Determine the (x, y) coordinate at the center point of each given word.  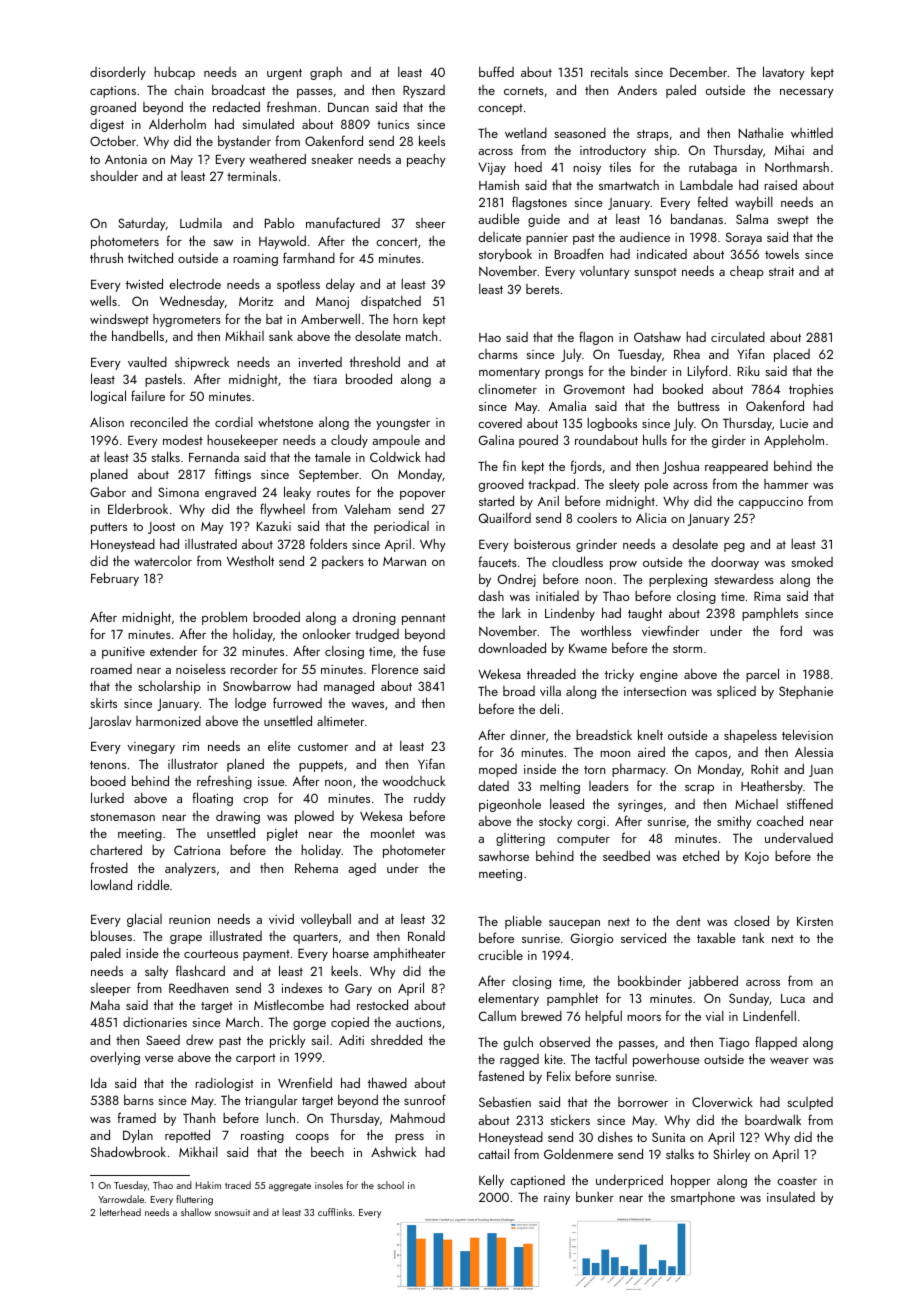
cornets (524, 91)
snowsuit (232, 1212)
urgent (284, 74)
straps (653, 135)
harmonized (168, 721)
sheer (430, 223)
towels (782, 253)
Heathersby (772, 787)
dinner (528, 735)
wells (103, 301)
